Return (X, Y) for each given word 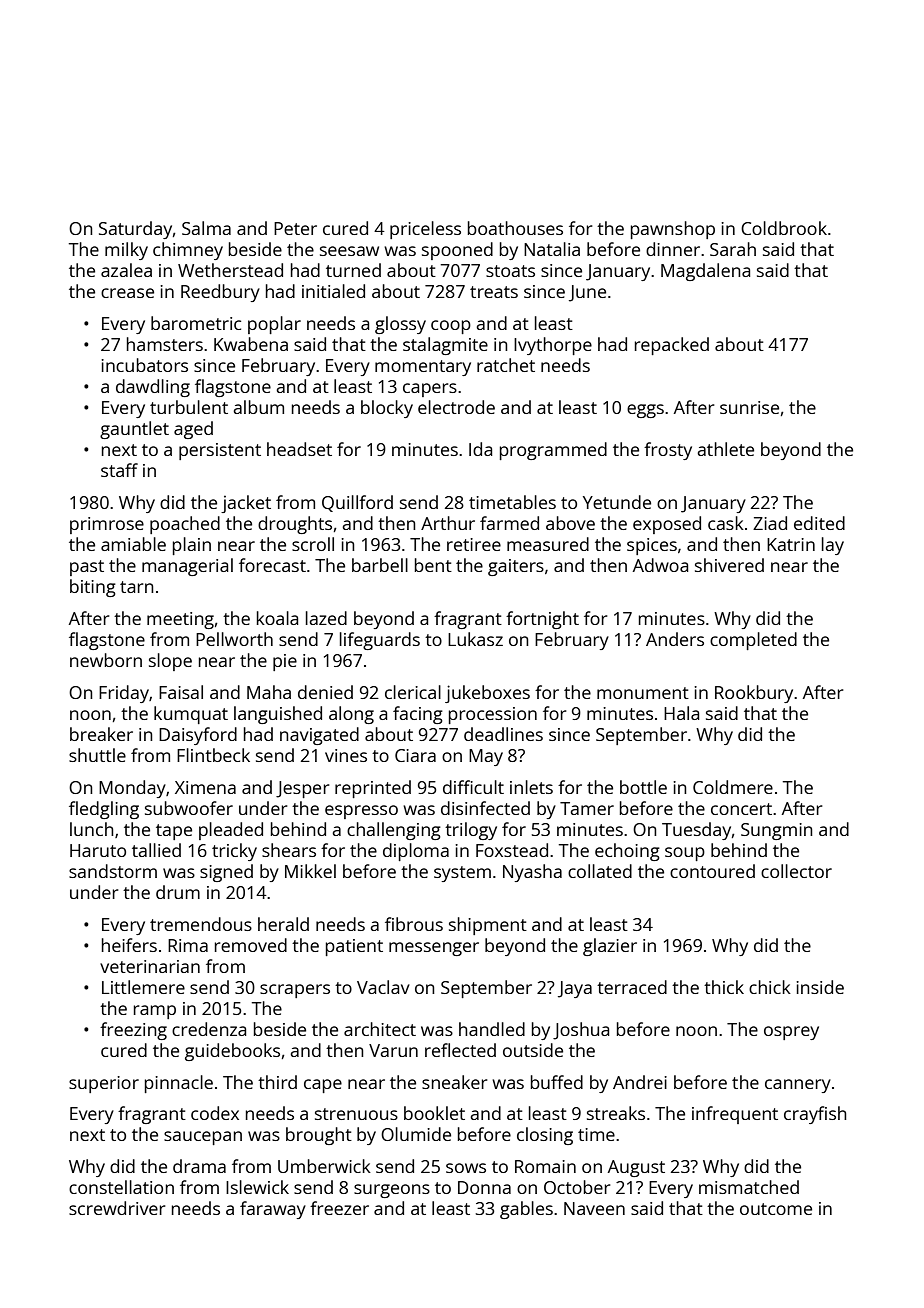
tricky (234, 852)
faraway (273, 1210)
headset (299, 449)
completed (753, 641)
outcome (776, 1209)
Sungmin (777, 831)
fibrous (414, 924)
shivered (729, 565)
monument (643, 693)
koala (277, 618)
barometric (196, 323)
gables (526, 1210)
